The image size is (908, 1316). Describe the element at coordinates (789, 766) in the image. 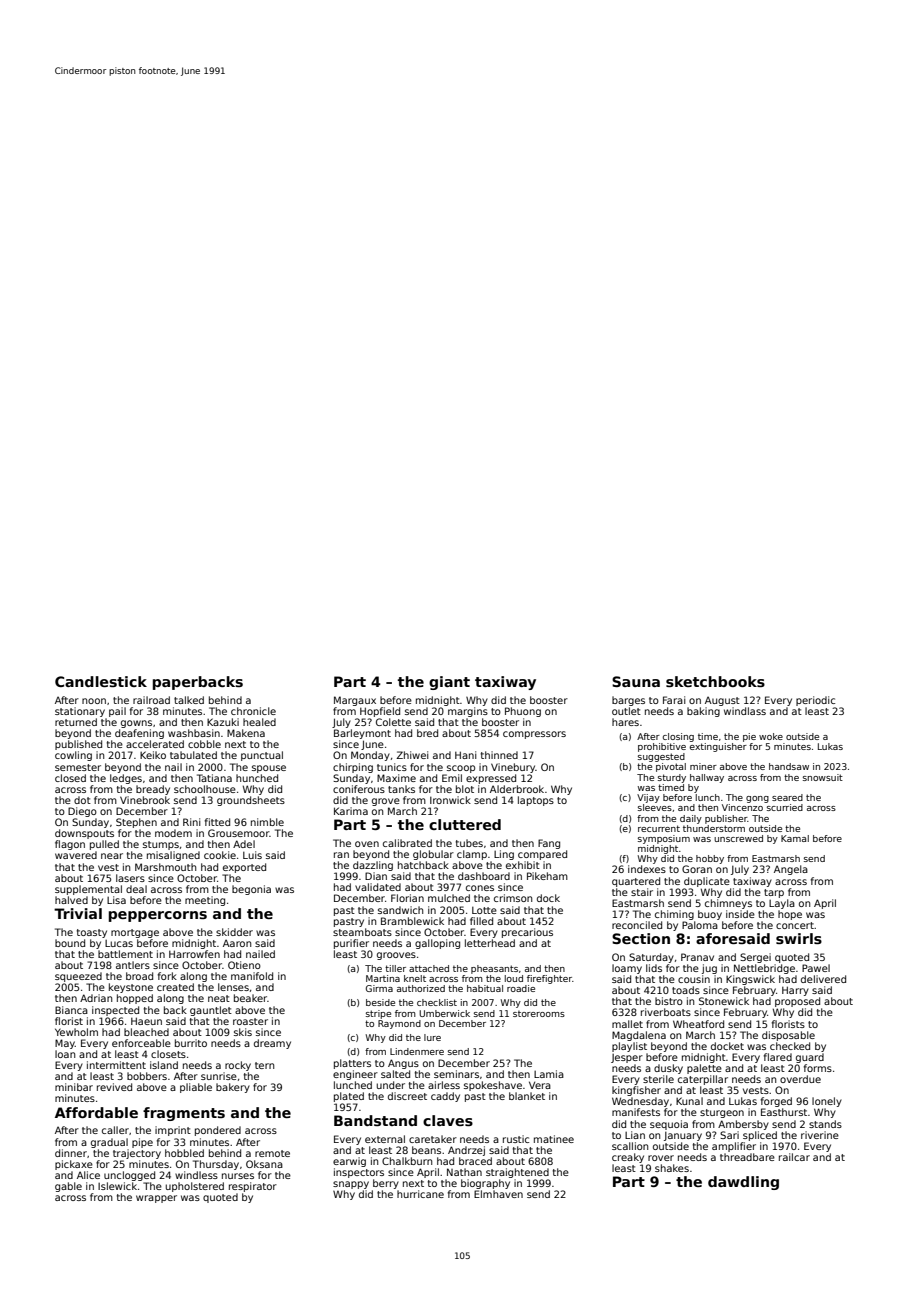

I see `handsaw` at that location.
